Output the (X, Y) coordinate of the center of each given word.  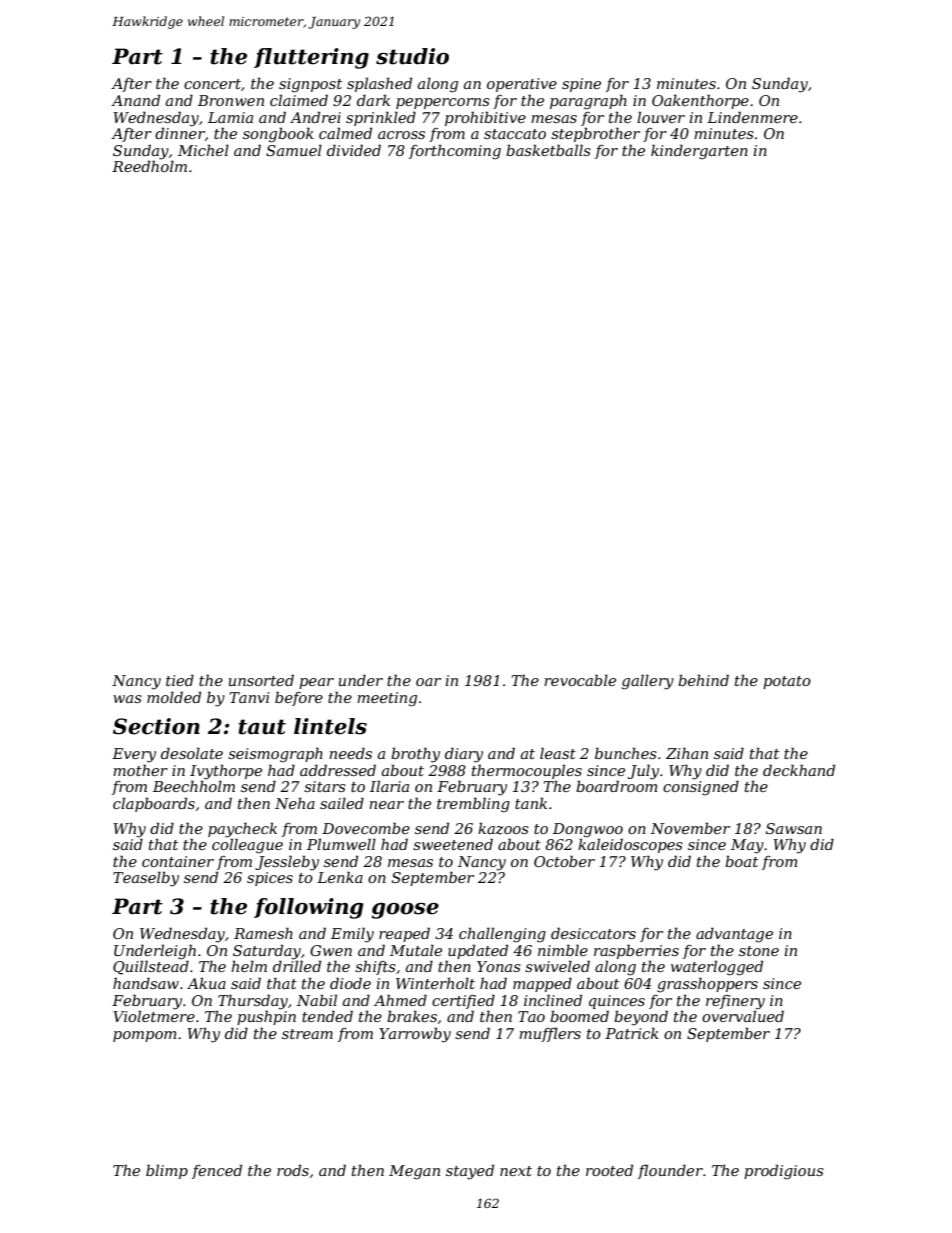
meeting (387, 699)
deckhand (799, 770)
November (690, 828)
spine (581, 85)
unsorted (261, 680)
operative (522, 85)
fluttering (311, 58)
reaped (404, 934)
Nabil (317, 1000)
